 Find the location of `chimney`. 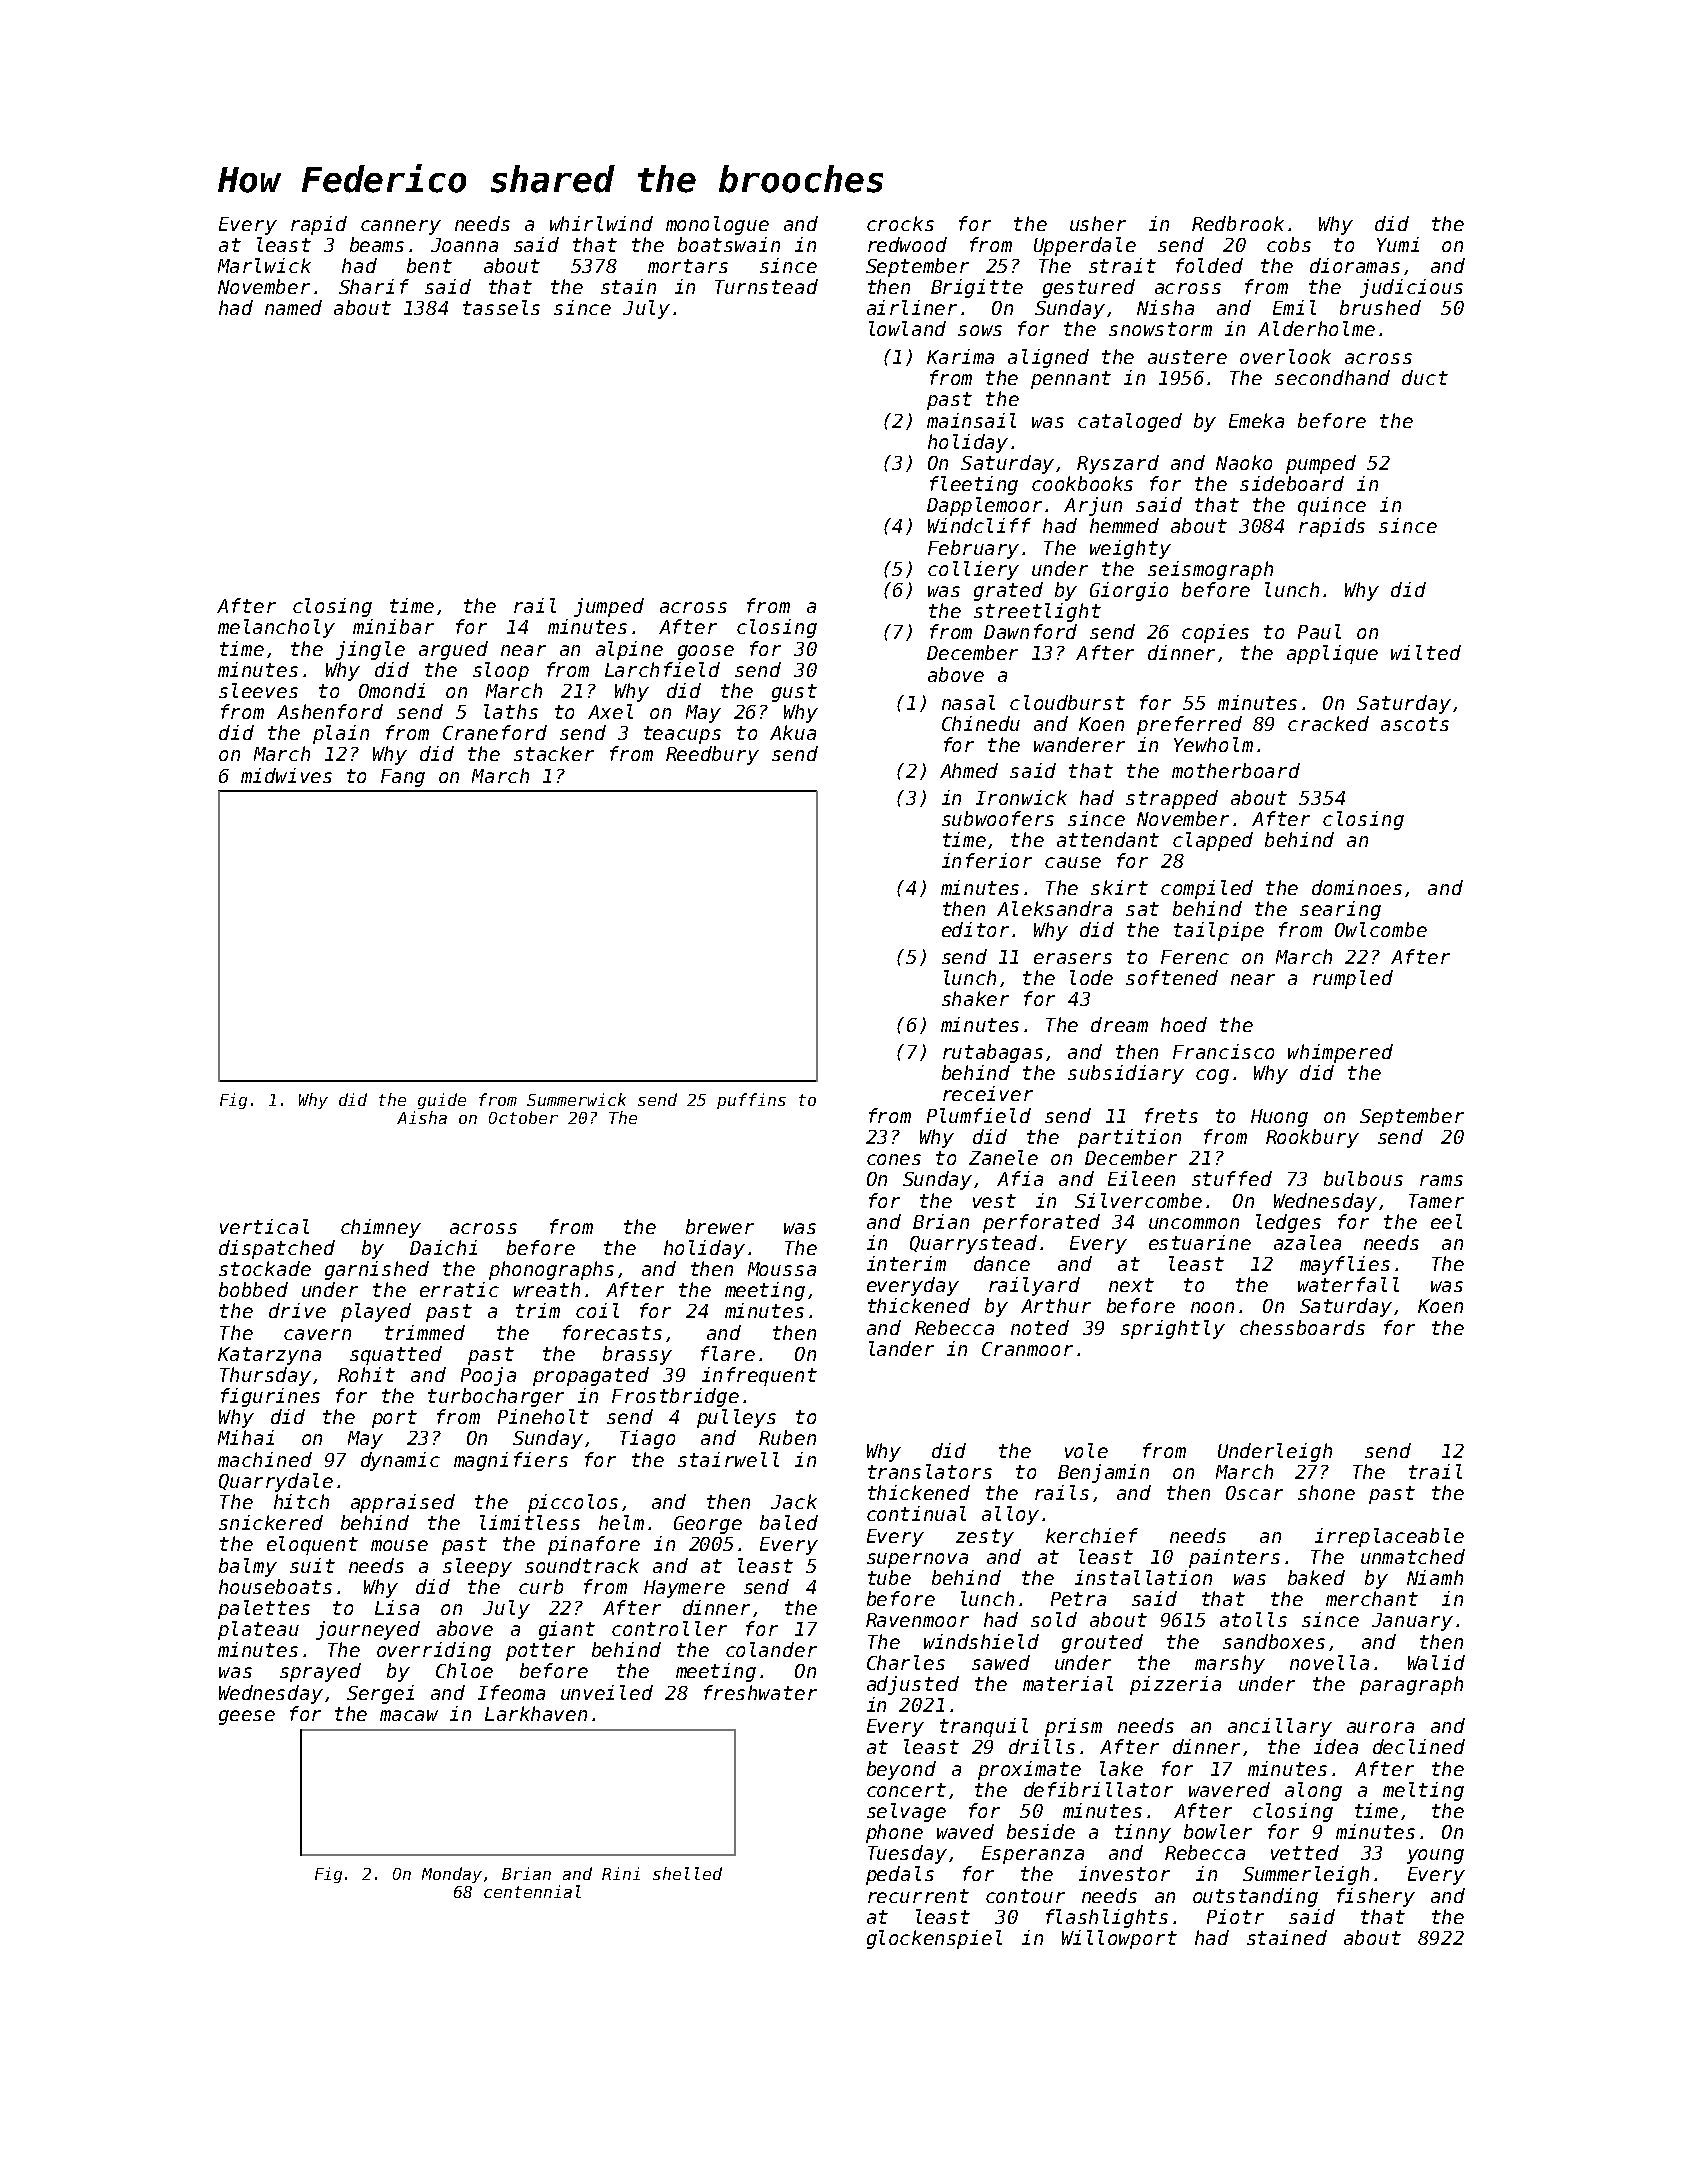

chimney is located at coordinates (381, 1228).
